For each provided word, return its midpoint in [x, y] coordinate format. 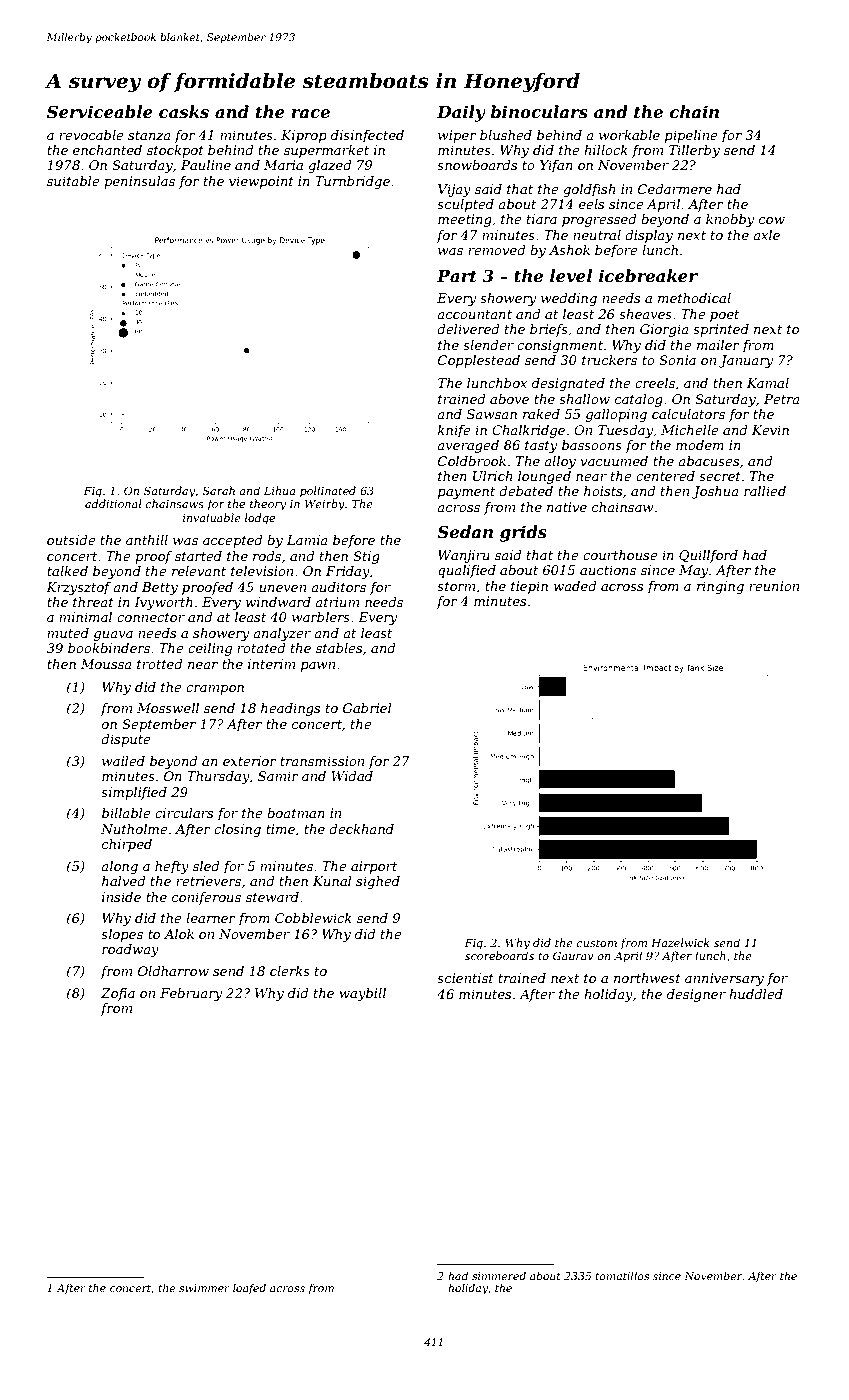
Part [457, 276]
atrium [337, 602]
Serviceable [100, 111]
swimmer [204, 1288]
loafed [249, 1289]
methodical [694, 298]
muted [68, 633]
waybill [362, 994]
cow [772, 220]
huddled [756, 994]
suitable [73, 181]
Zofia [118, 994]
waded [575, 586]
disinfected [367, 136]
